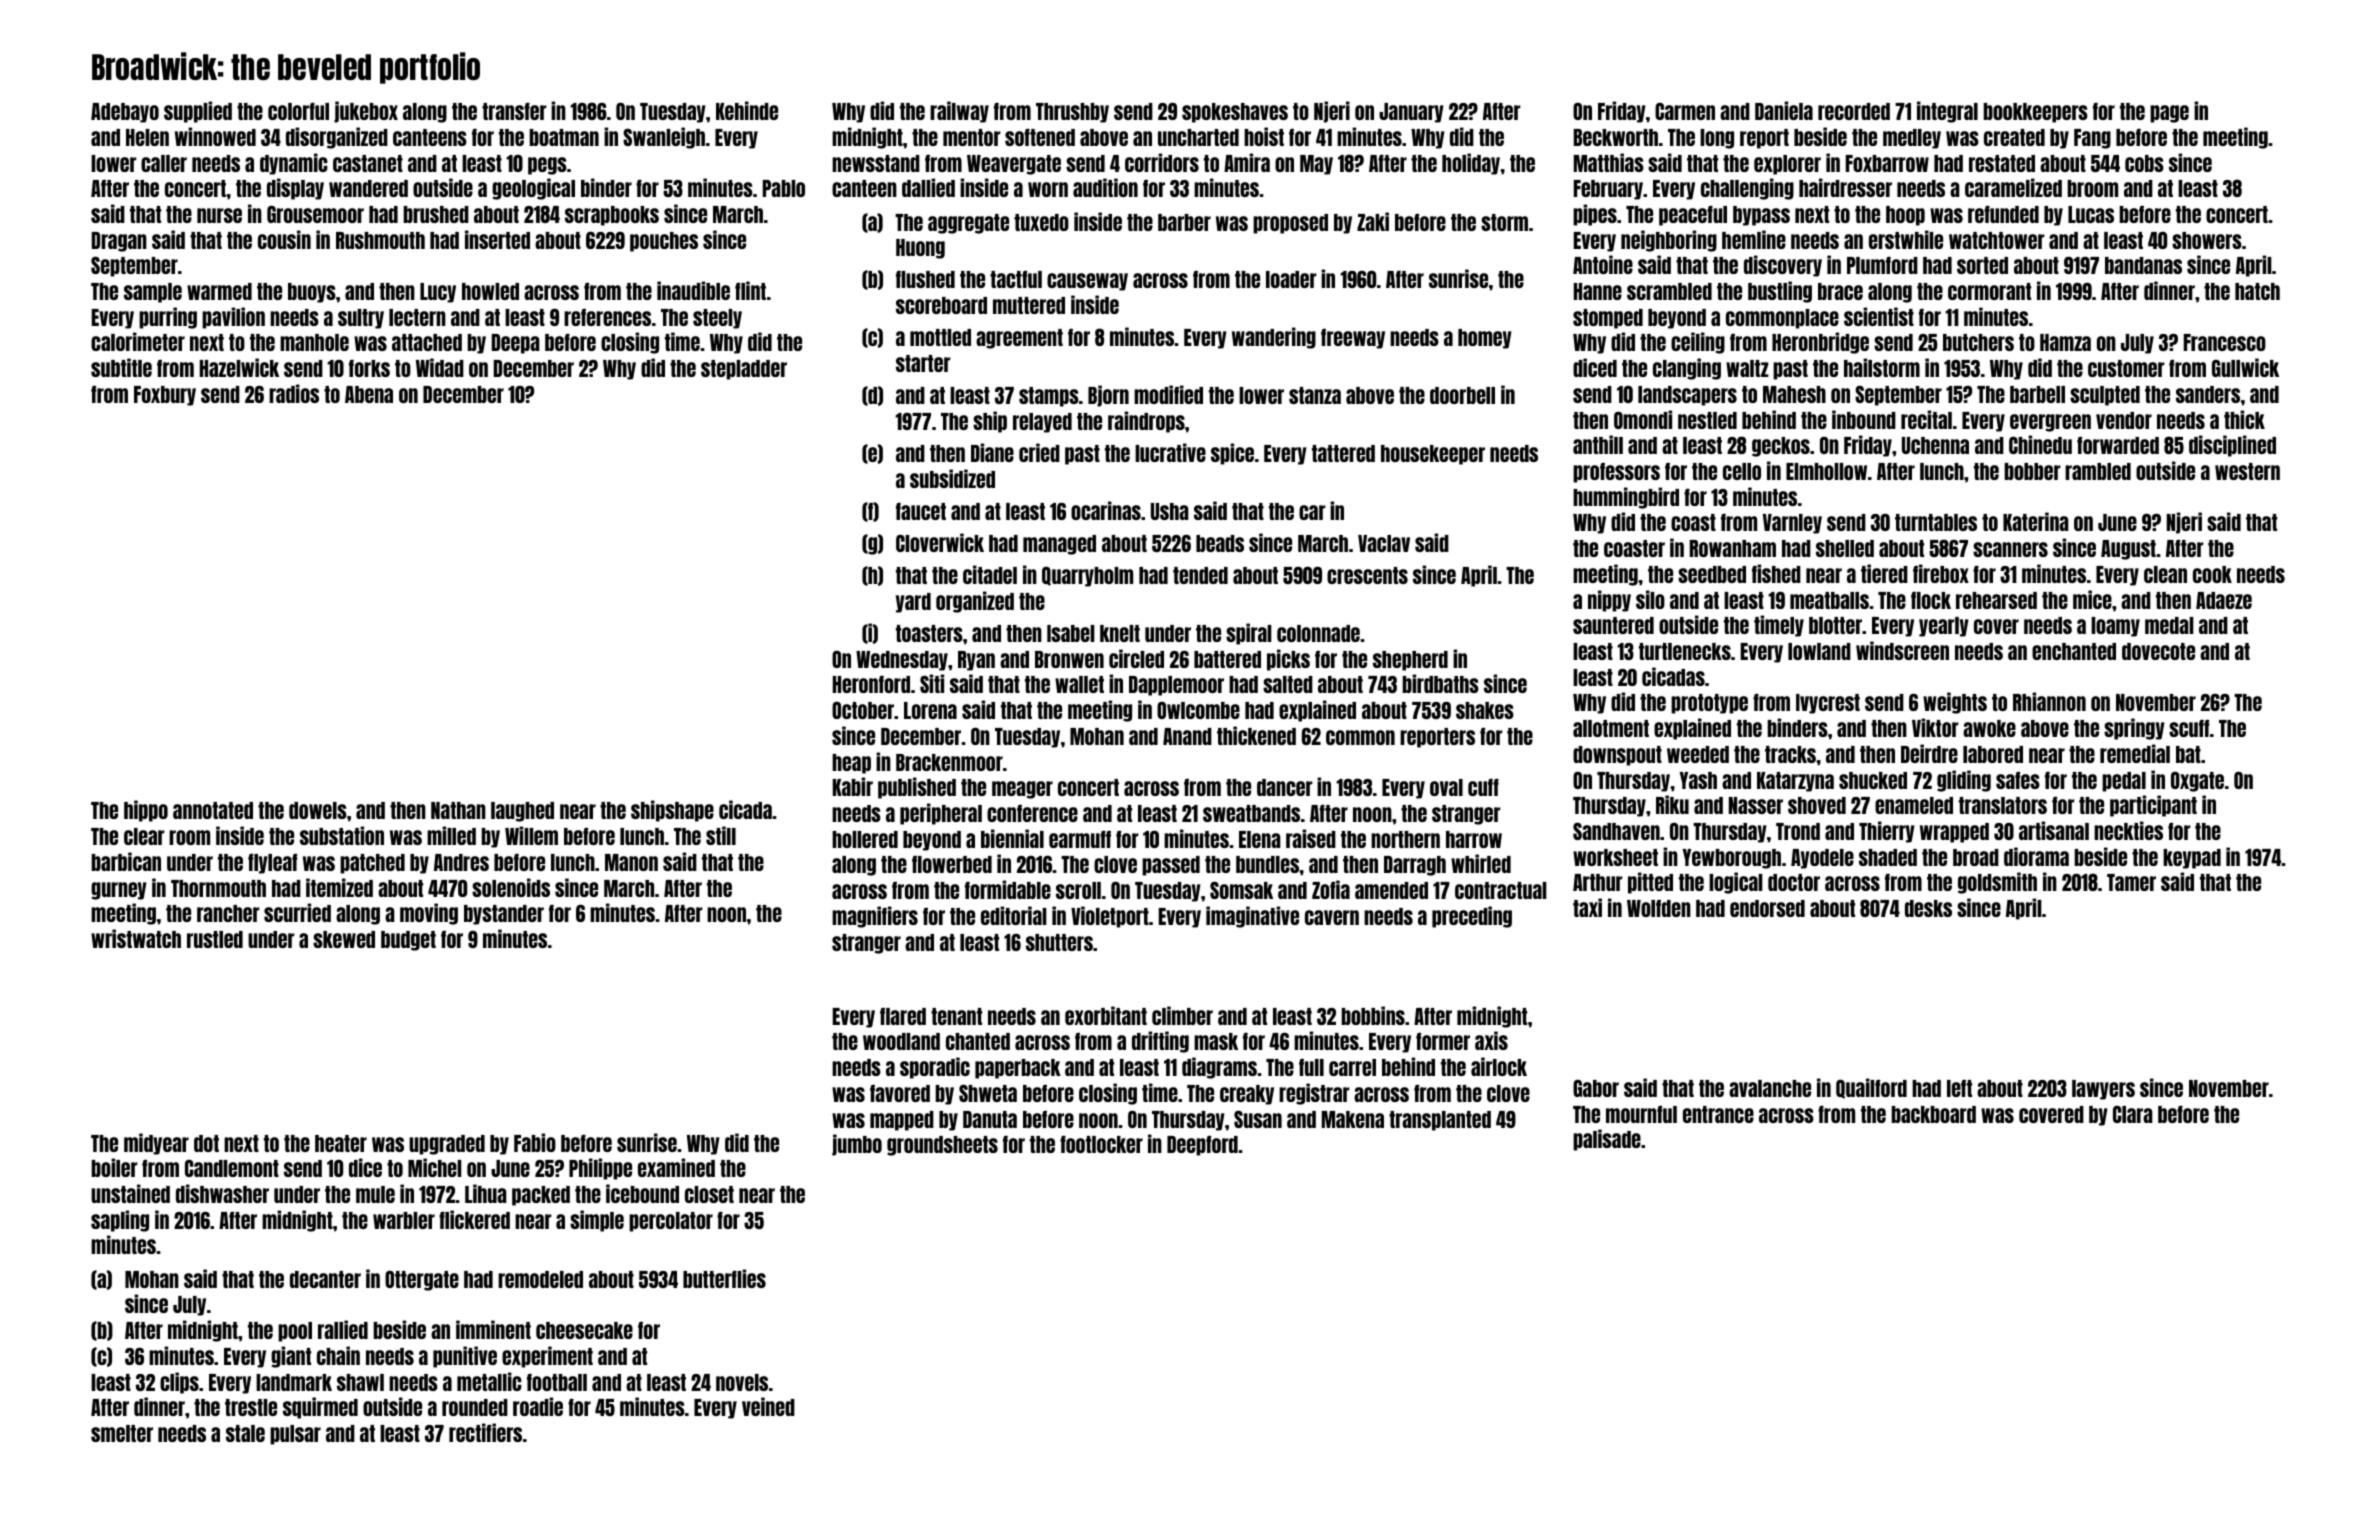 This screenshot has width=2380, height=1540. What do you see at coordinates (179, 1383) in the screenshot?
I see `clips` at bounding box center [179, 1383].
